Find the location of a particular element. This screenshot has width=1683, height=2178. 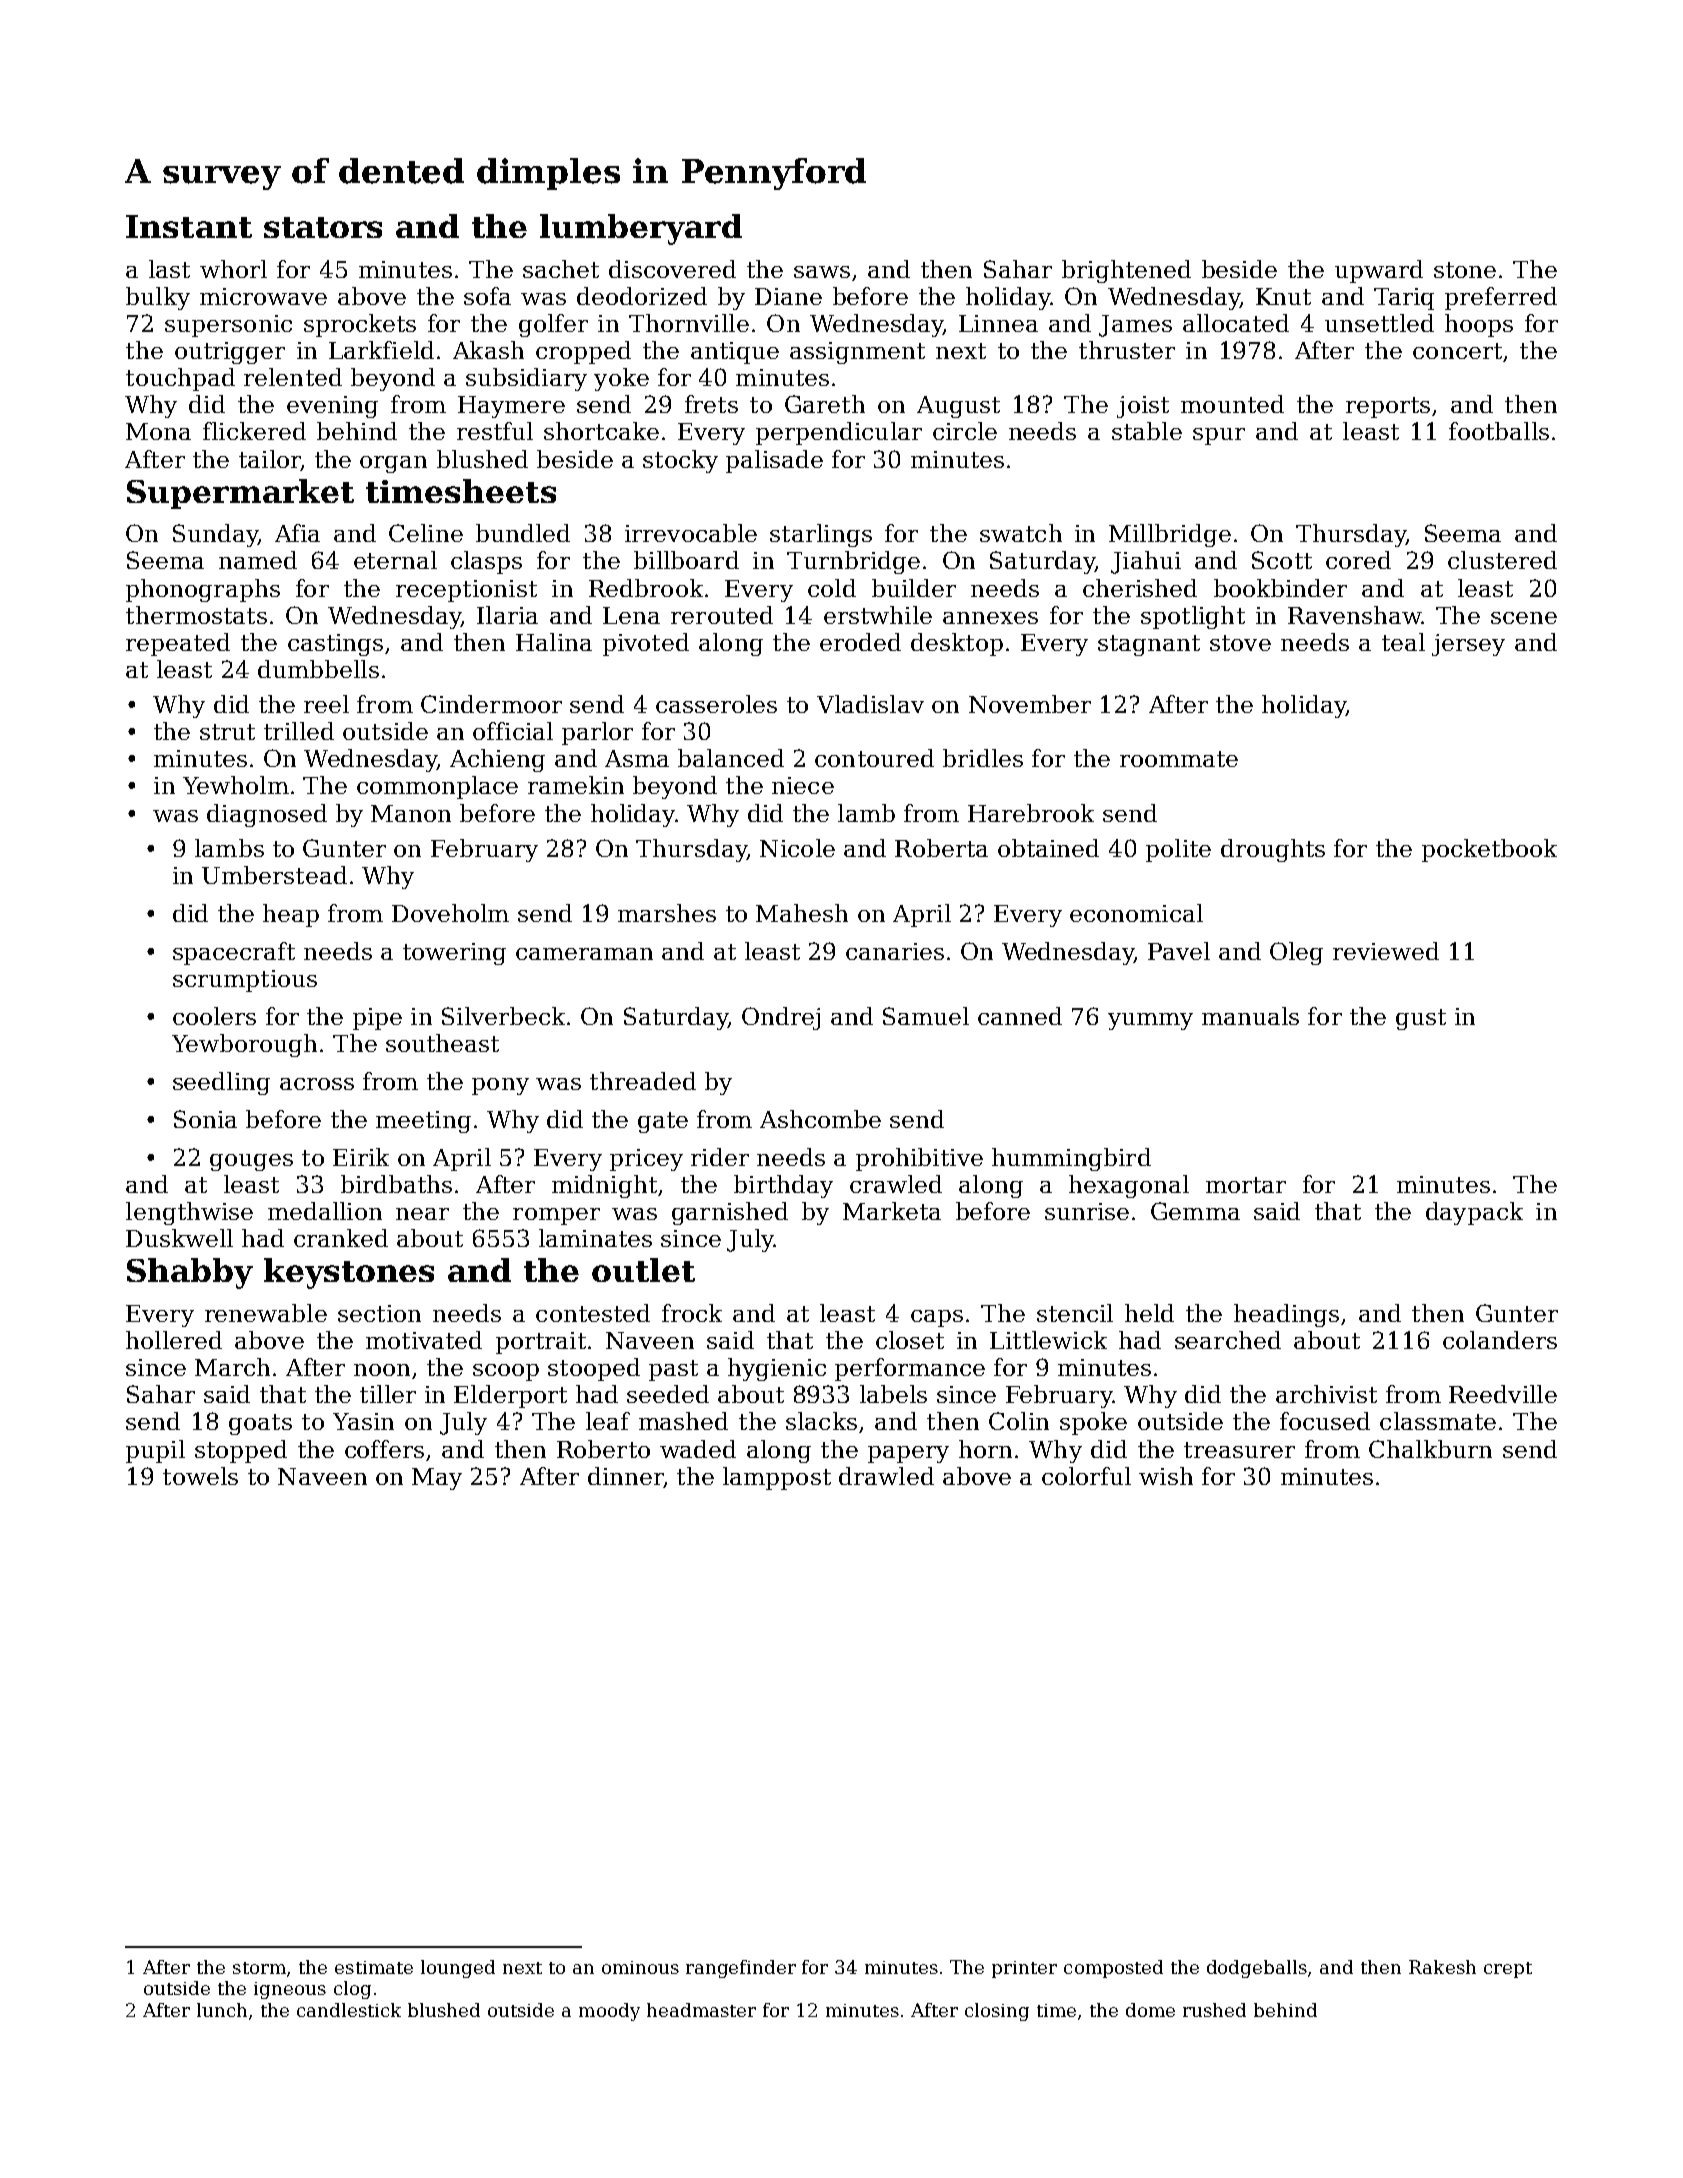

Diane is located at coordinates (788, 296).
